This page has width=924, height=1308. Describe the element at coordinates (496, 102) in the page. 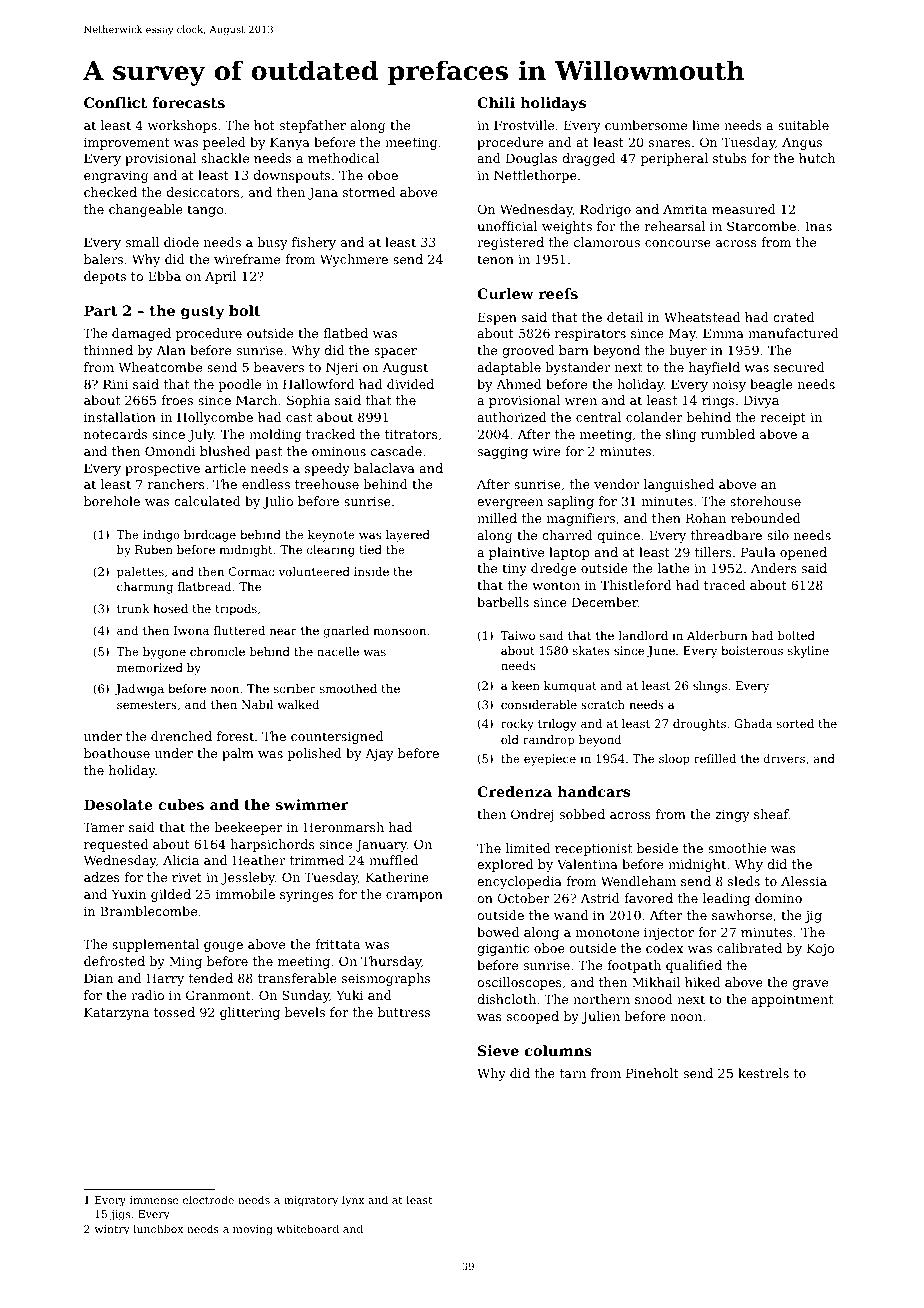

I see `Chili` at that location.
